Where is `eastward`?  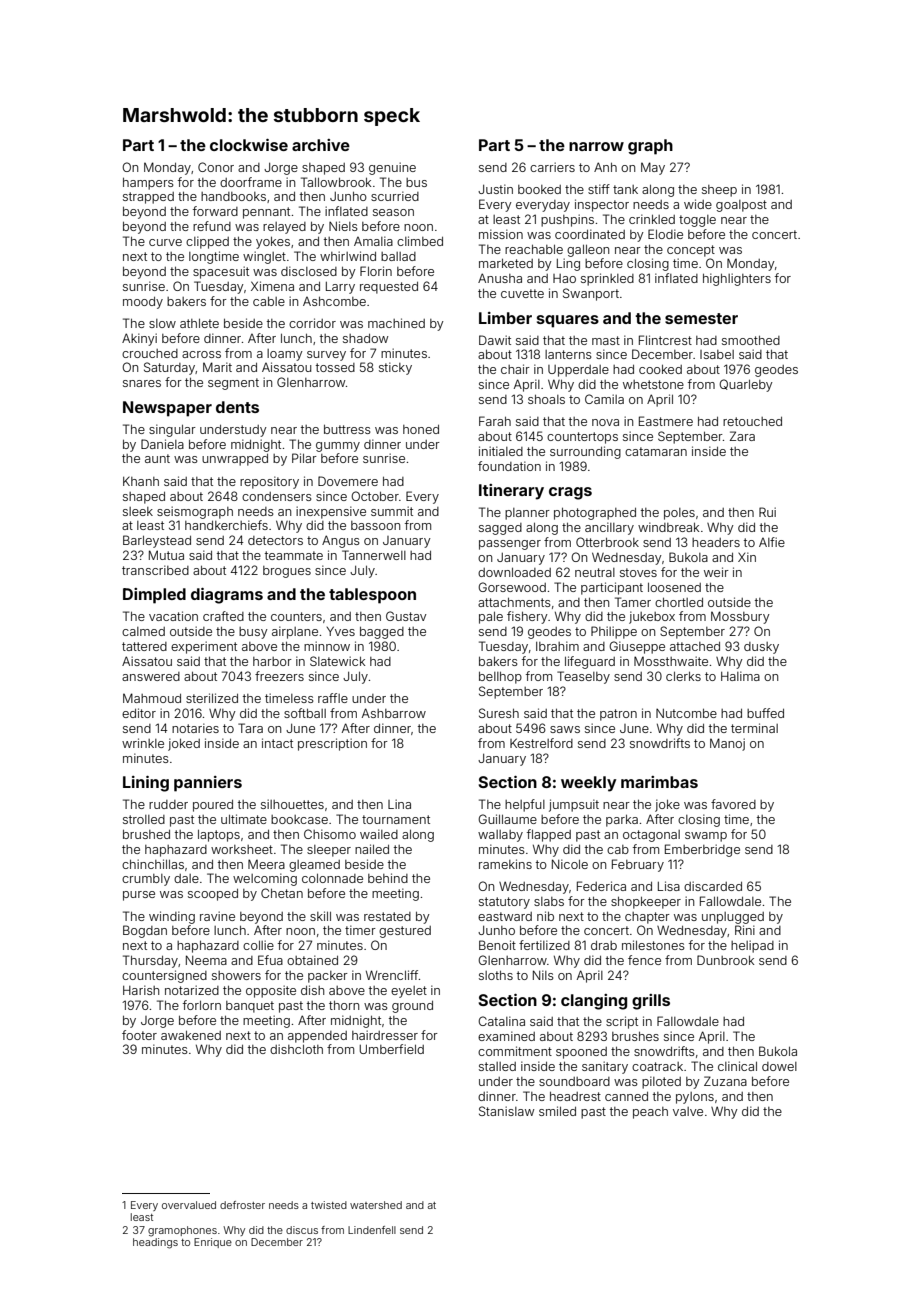 eastward is located at coordinates (505, 916).
